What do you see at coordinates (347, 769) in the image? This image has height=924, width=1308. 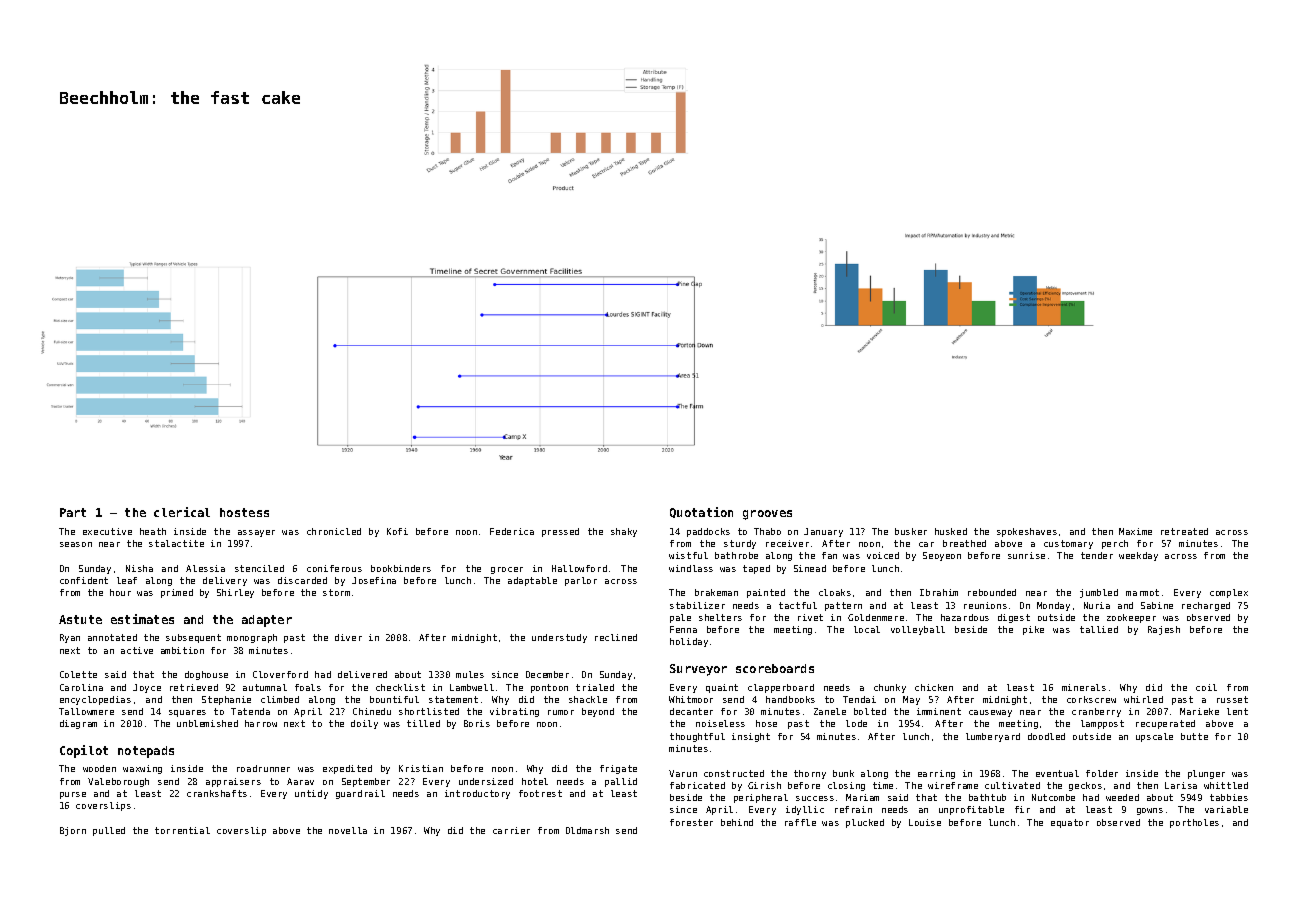 I see `expedited` at bounding box center [347, 769].
